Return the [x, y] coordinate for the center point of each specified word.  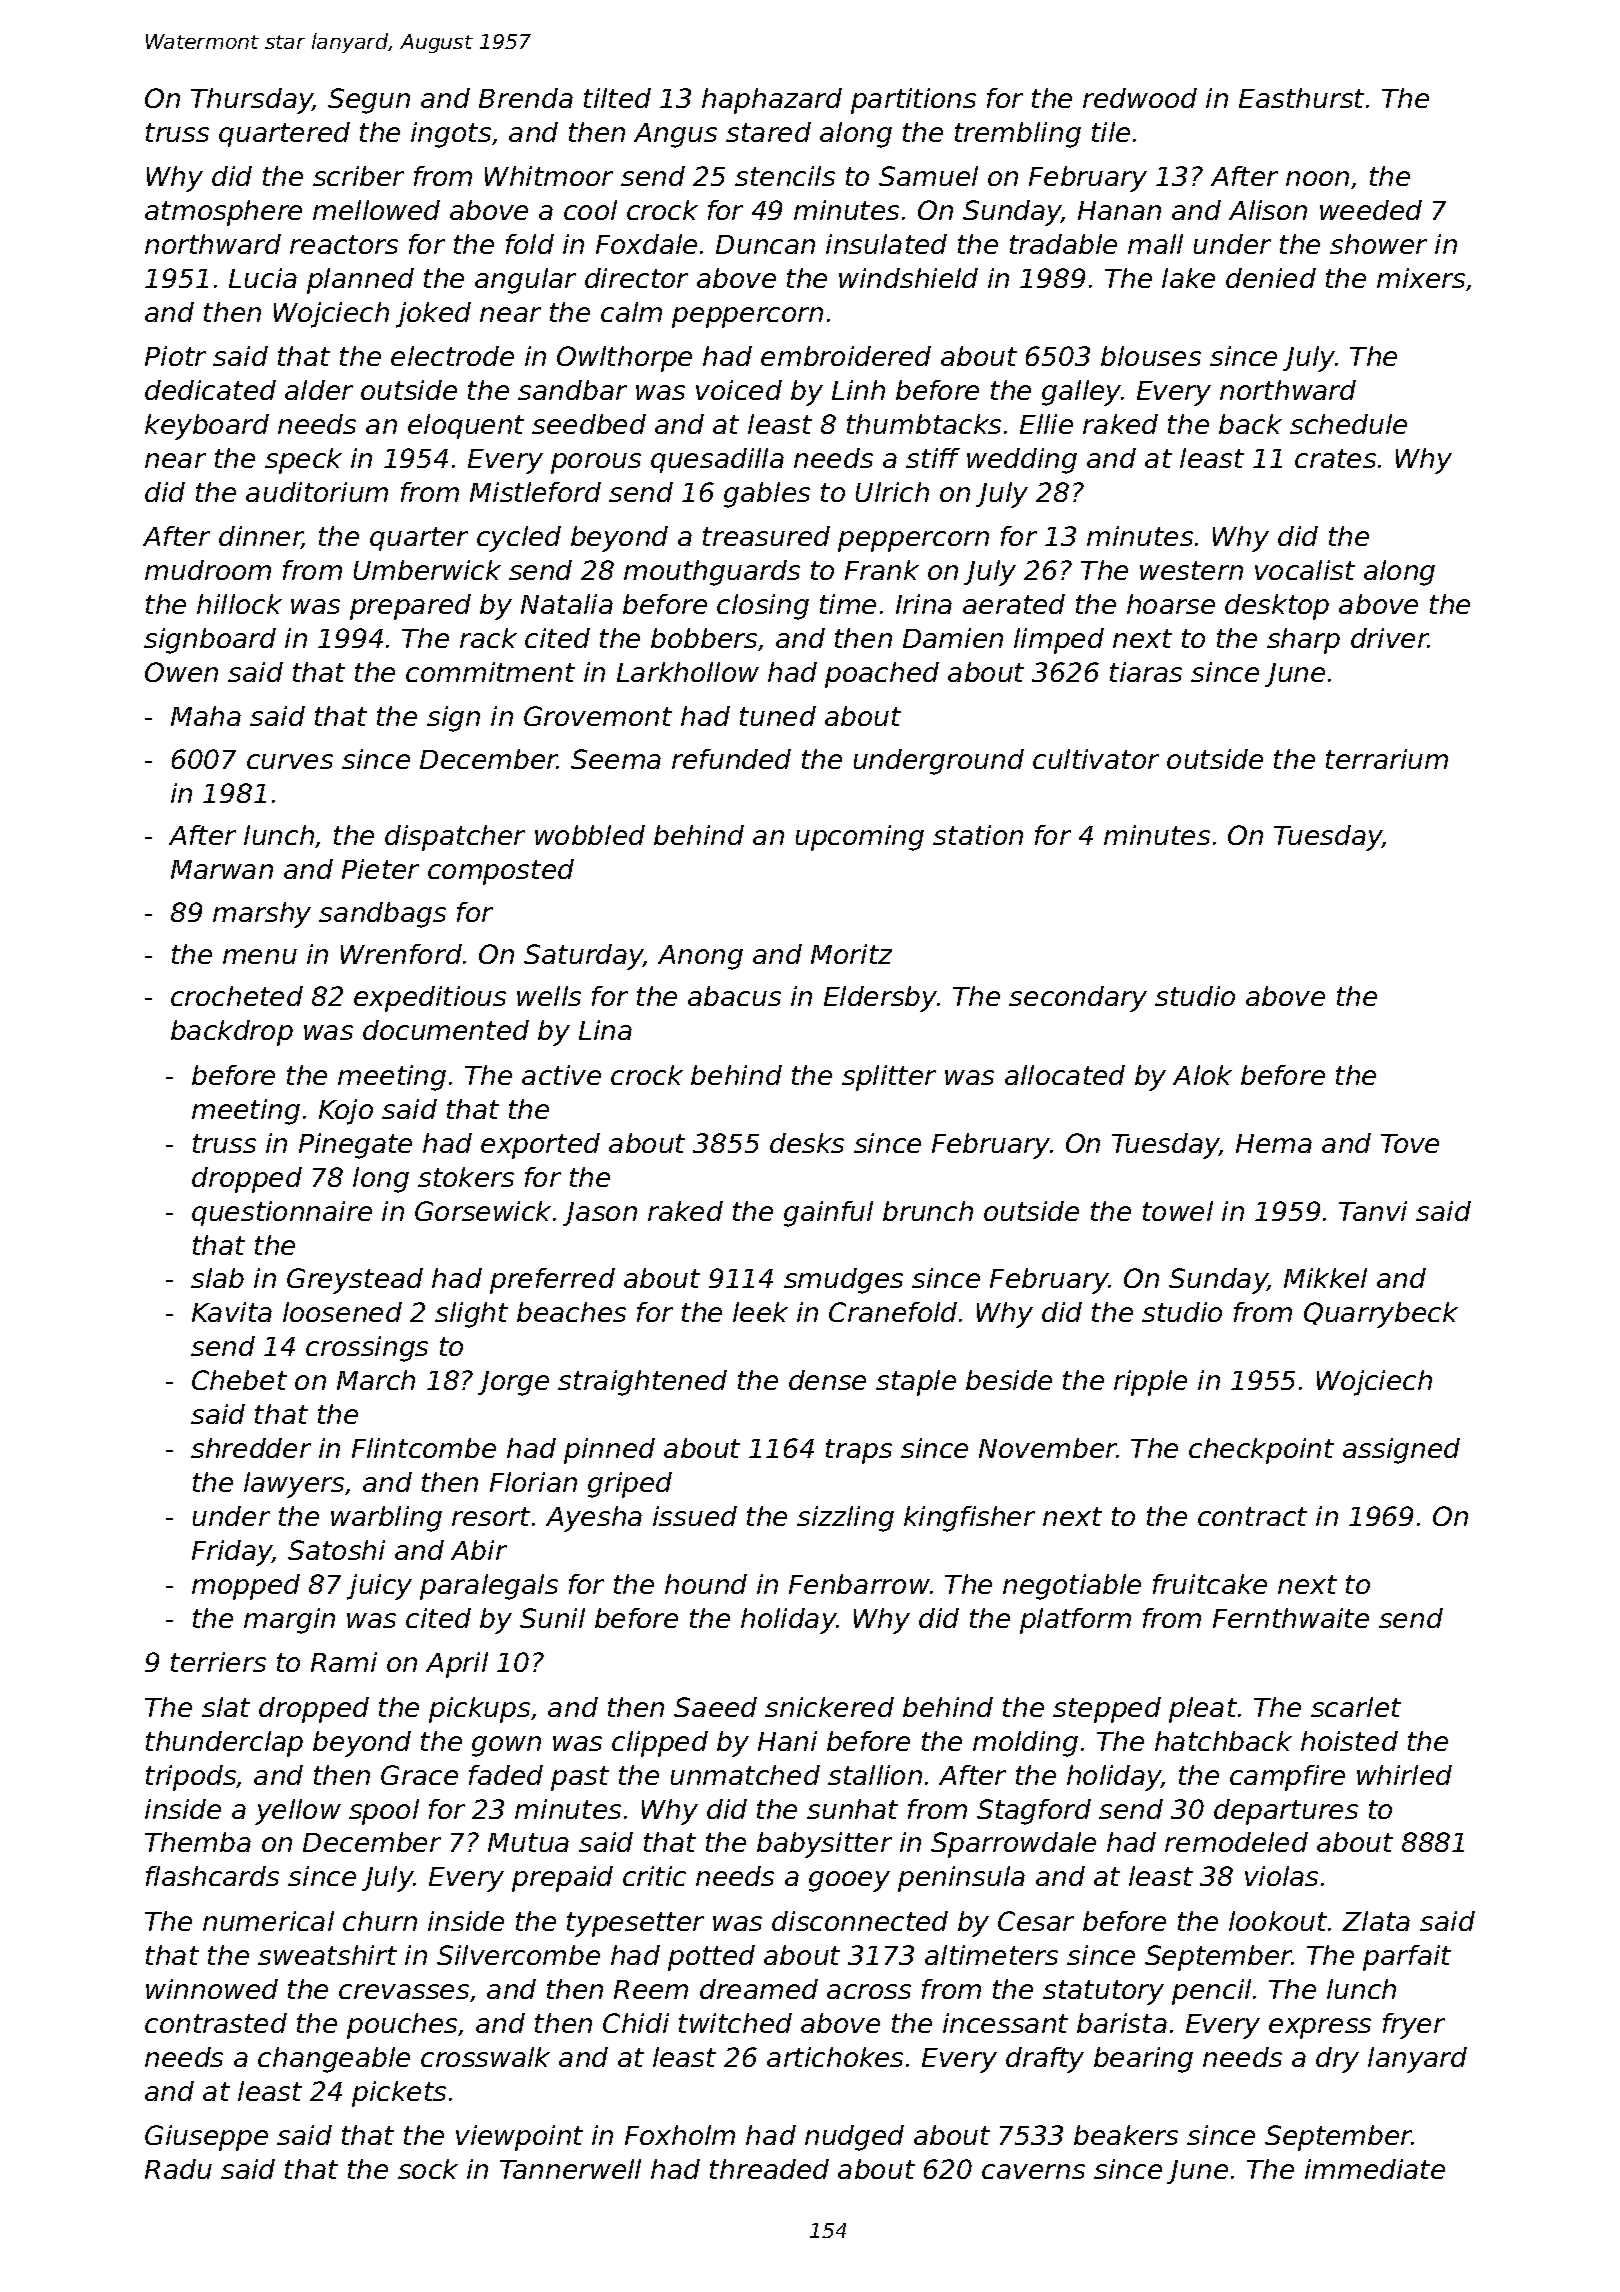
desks [807, 1143]
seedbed [589, 424]
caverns [1033, 2171]
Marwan [222, 869]
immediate [1375, 2169]
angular [525, 281]
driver [1389, 638]
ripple [1150, 1383]
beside [1009, 1380]
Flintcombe [424, 1448]
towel [1178, 1211]
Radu [178, 2169]
